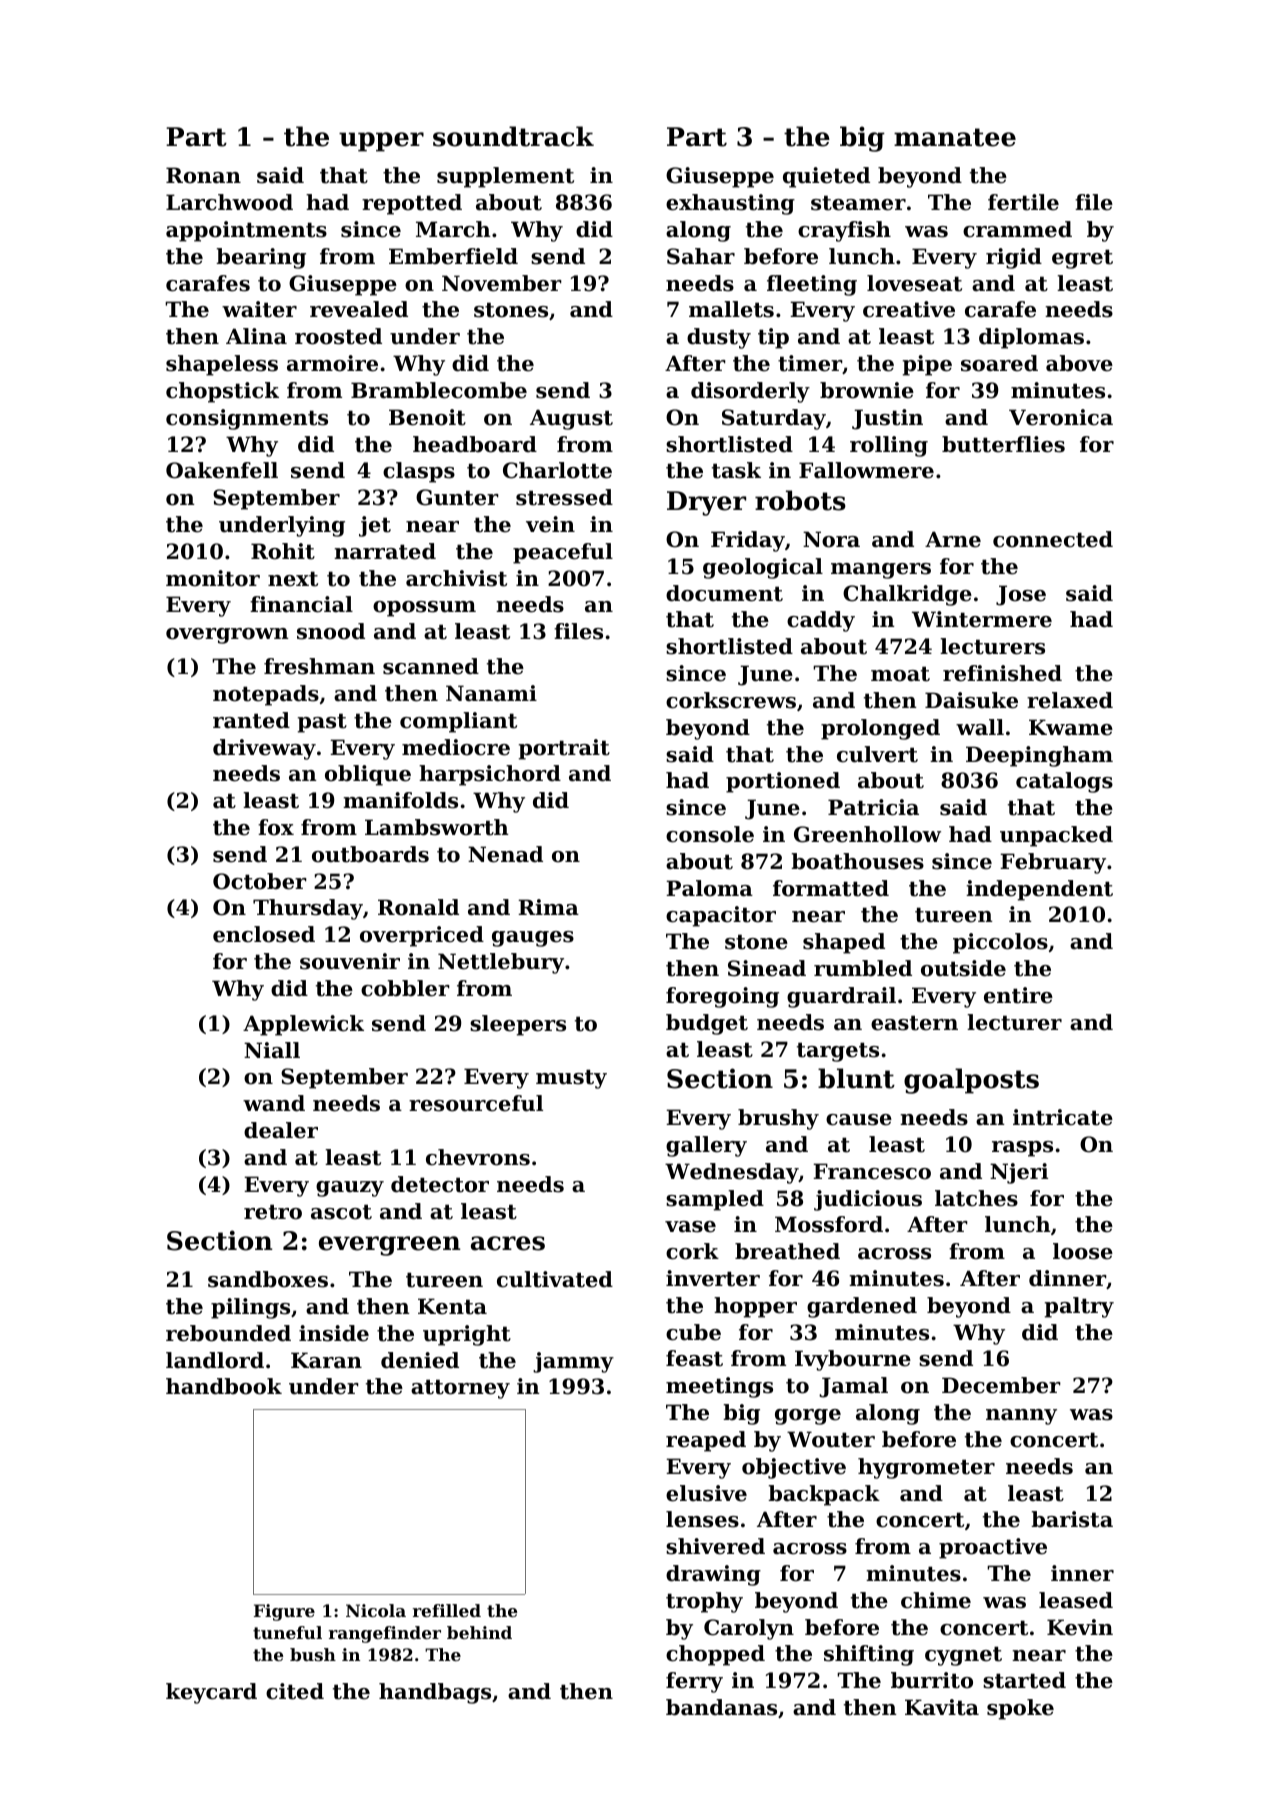 Image resolution: width=1279 pixels, height=1809 pixels. I want to click on snood, so click(331, 631).
